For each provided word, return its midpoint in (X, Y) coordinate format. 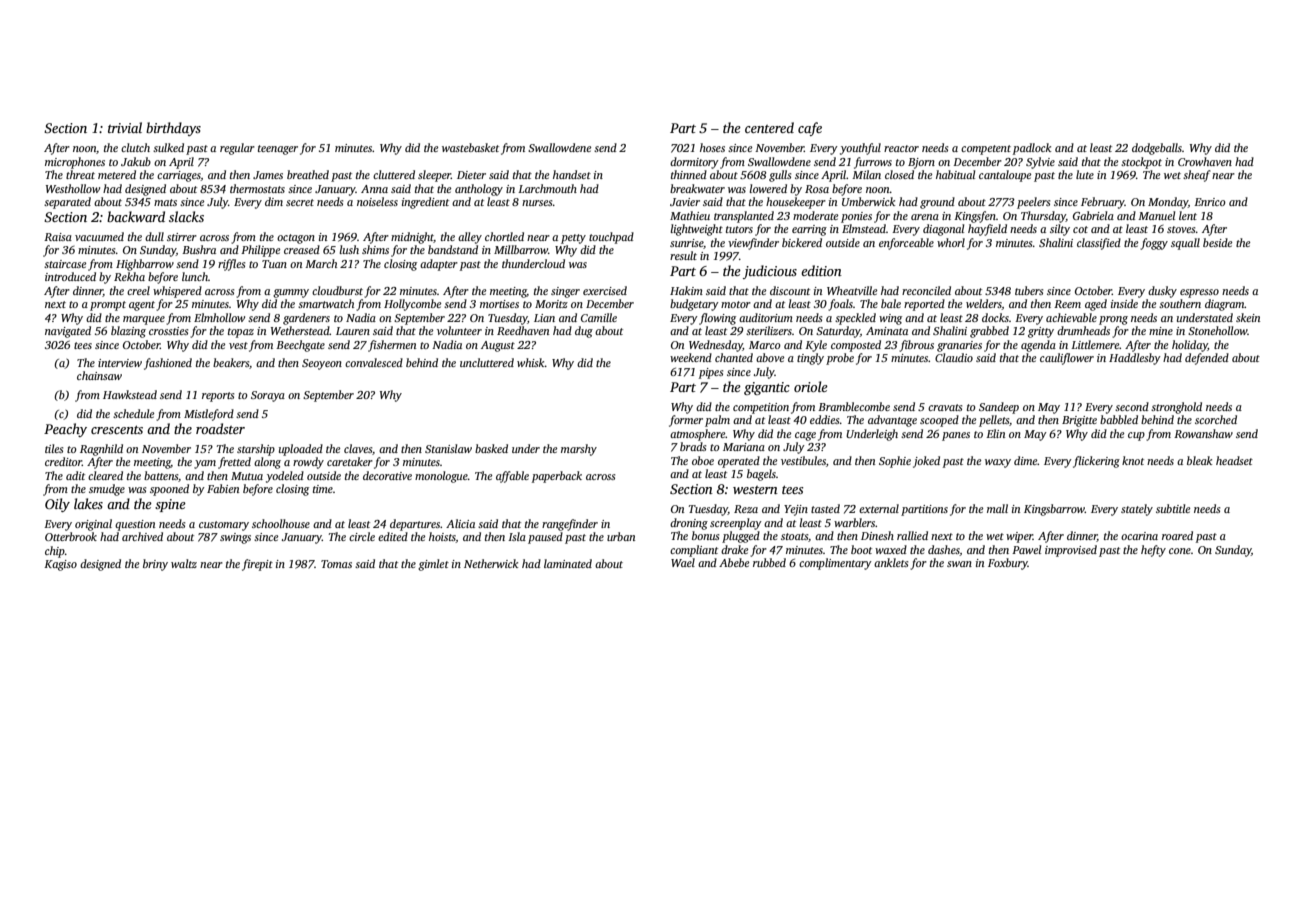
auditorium (766, 317)
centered (769, 127)
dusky (1162, 292)
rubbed (769, 562)
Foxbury (1008, 564)
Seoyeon (322, 364)
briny (155, 565)
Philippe (260, 251)
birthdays (173, 129)
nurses (537, 203)
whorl (951, 242)
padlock (1032, 149)
